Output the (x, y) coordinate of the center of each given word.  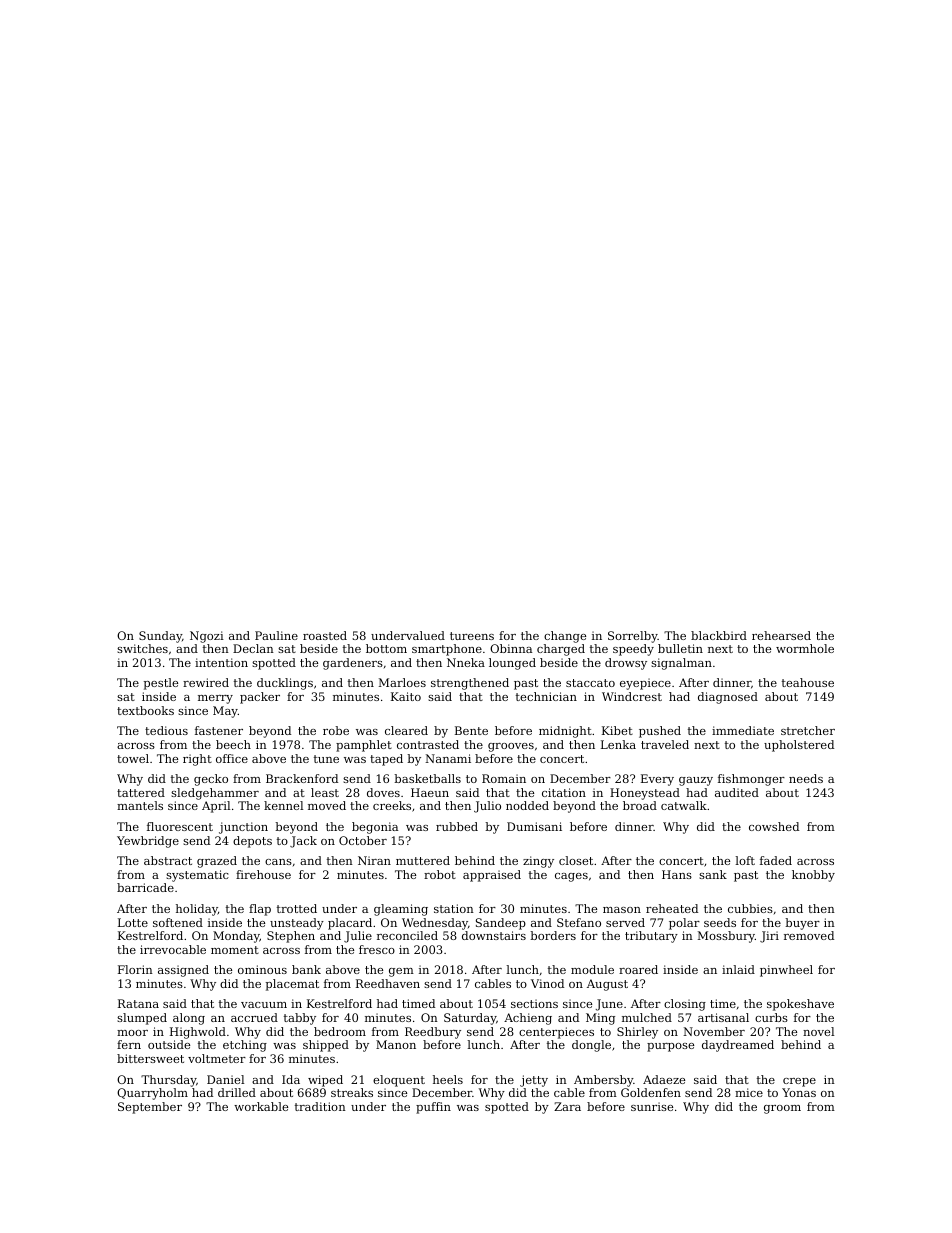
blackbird (719, 635)
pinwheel (786, 971)
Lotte (133, 922)
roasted (325, 635)
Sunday (160, 637)
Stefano (579, 922)
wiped (325, 1081)
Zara (567, 1106)
